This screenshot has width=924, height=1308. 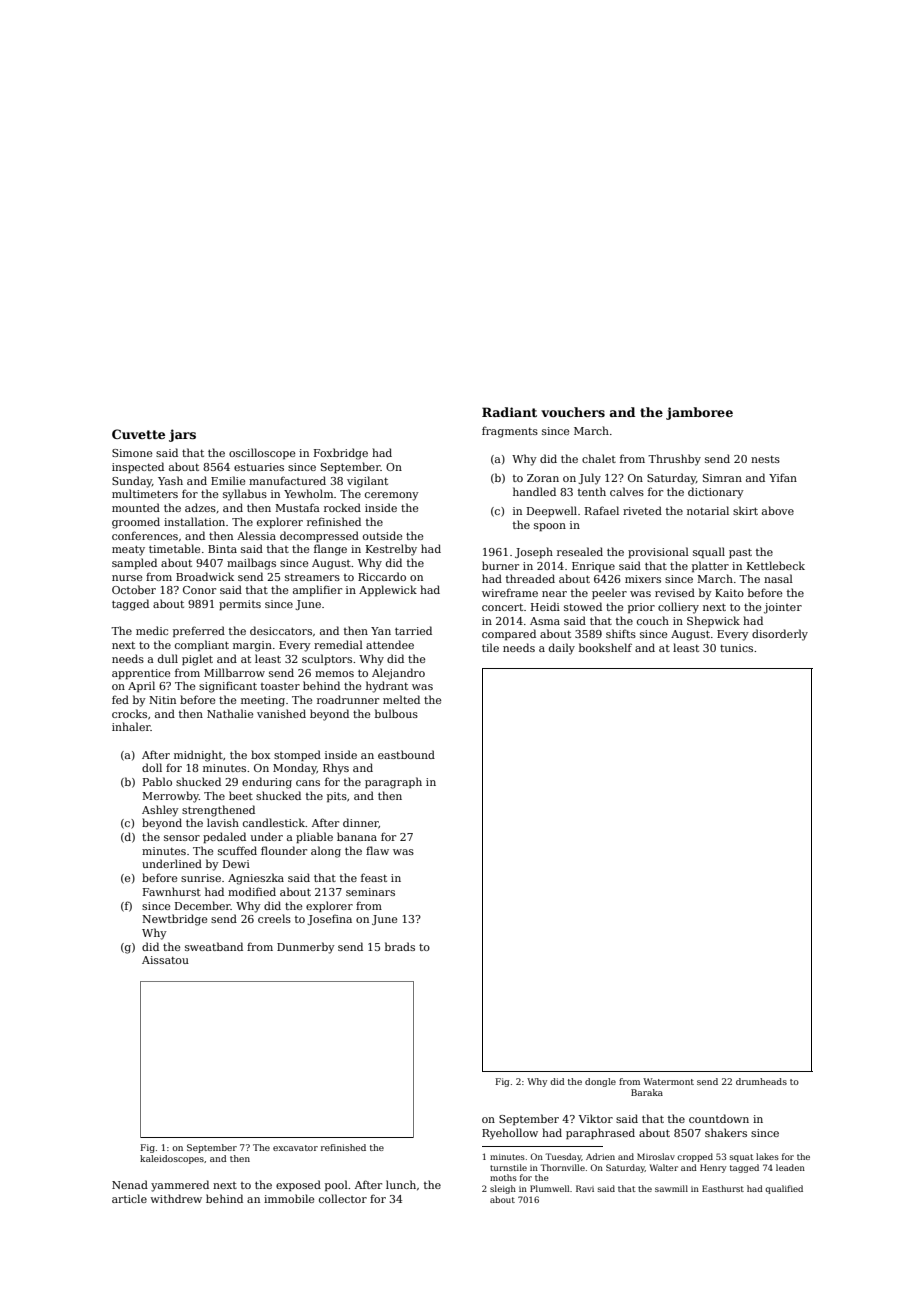 What do you see at coordinates (400, 946) in the screenshot?
I see `brads` at bounding box center [400, 946].
